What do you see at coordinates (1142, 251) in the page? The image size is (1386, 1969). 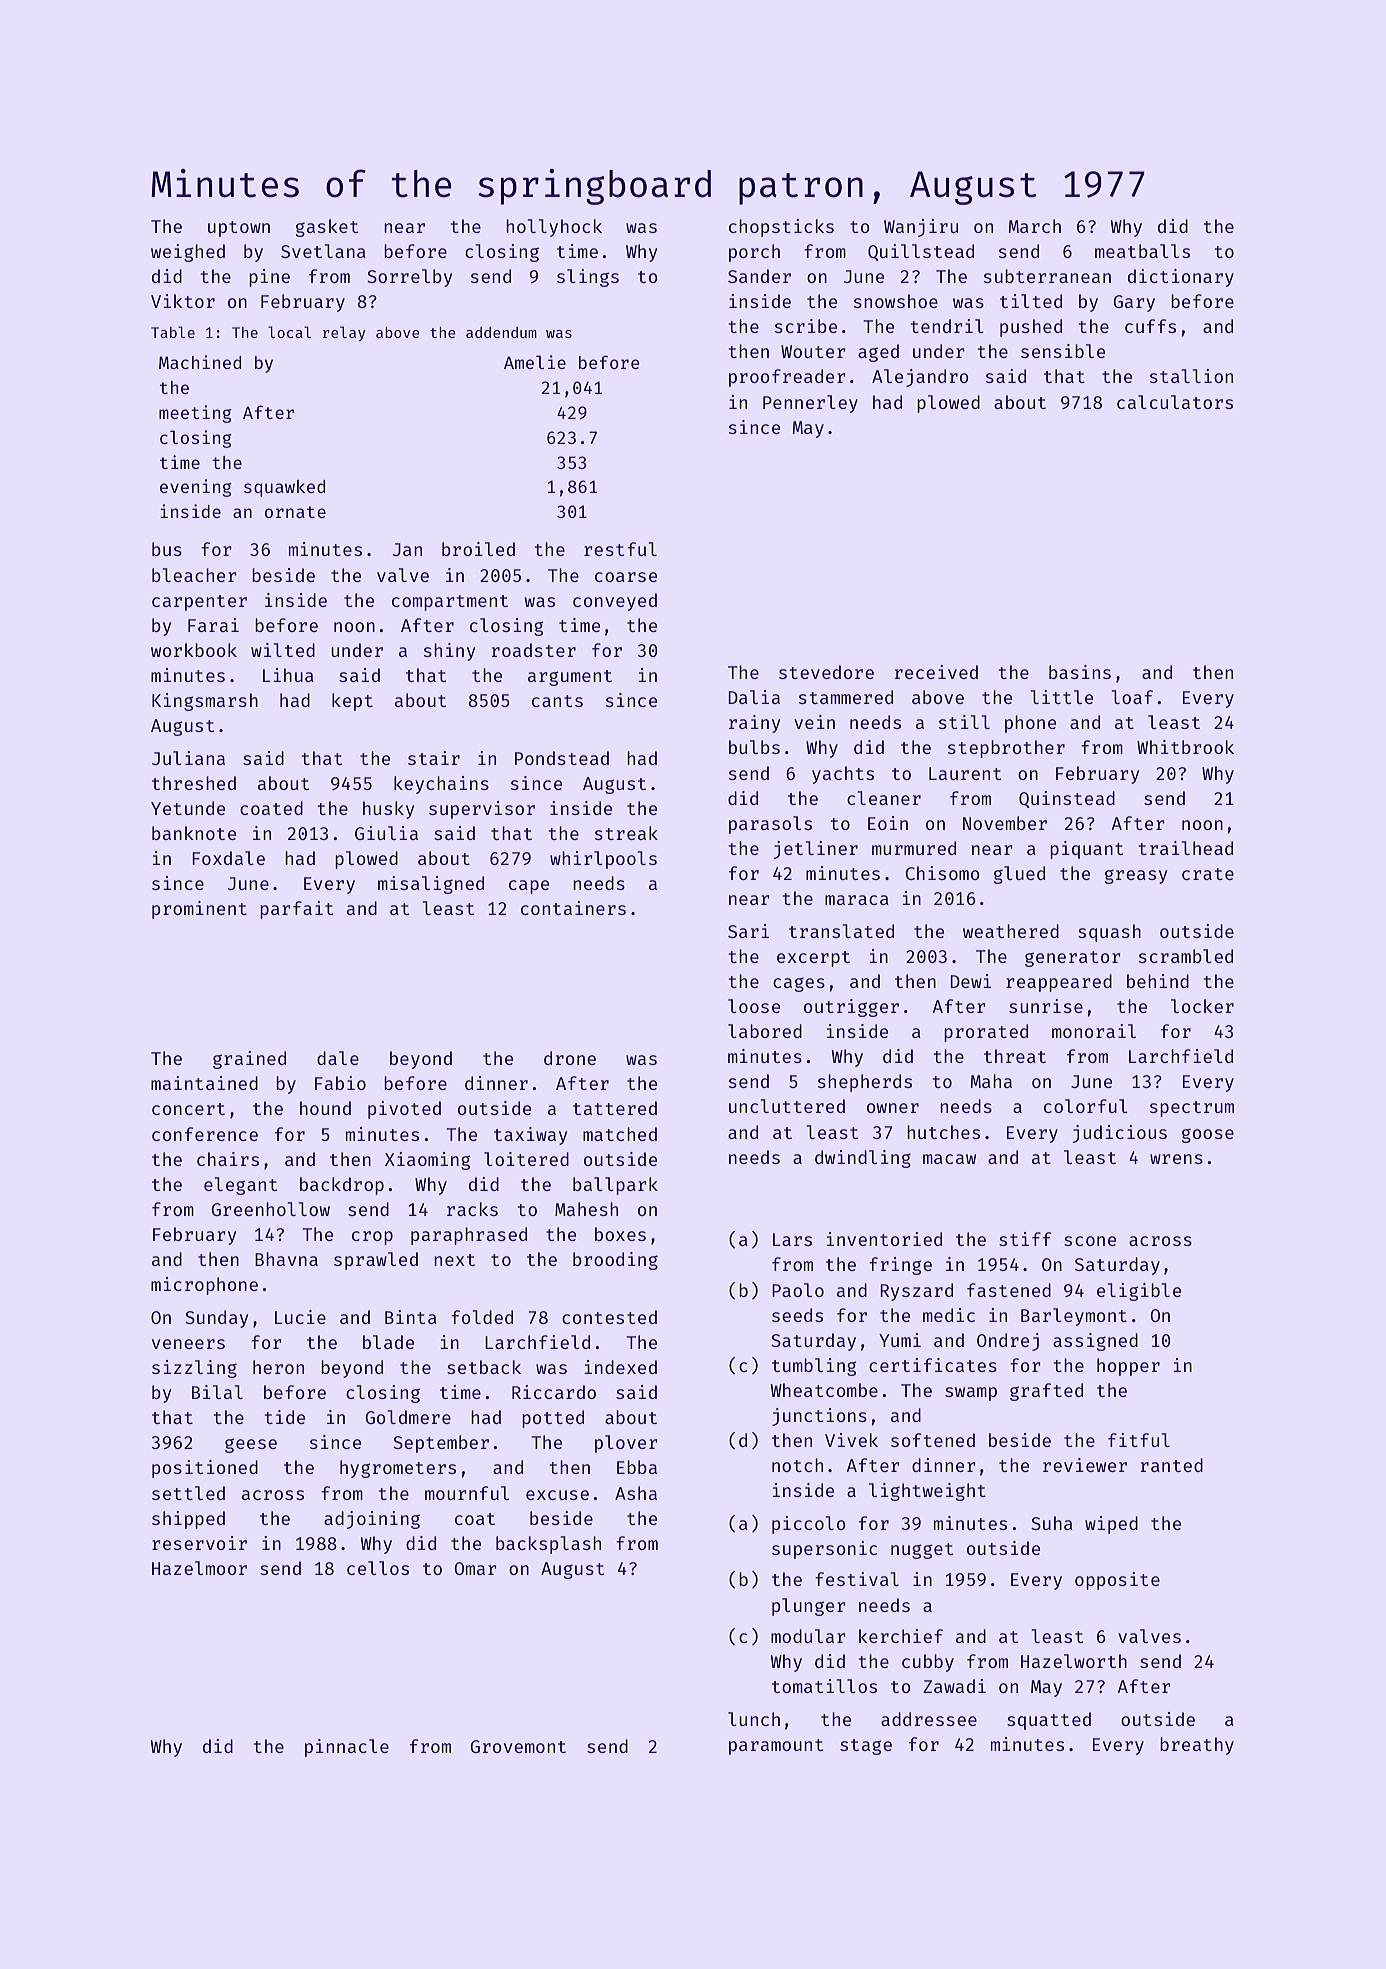 I see `meatballs` at bounding box center [1142, 251].
